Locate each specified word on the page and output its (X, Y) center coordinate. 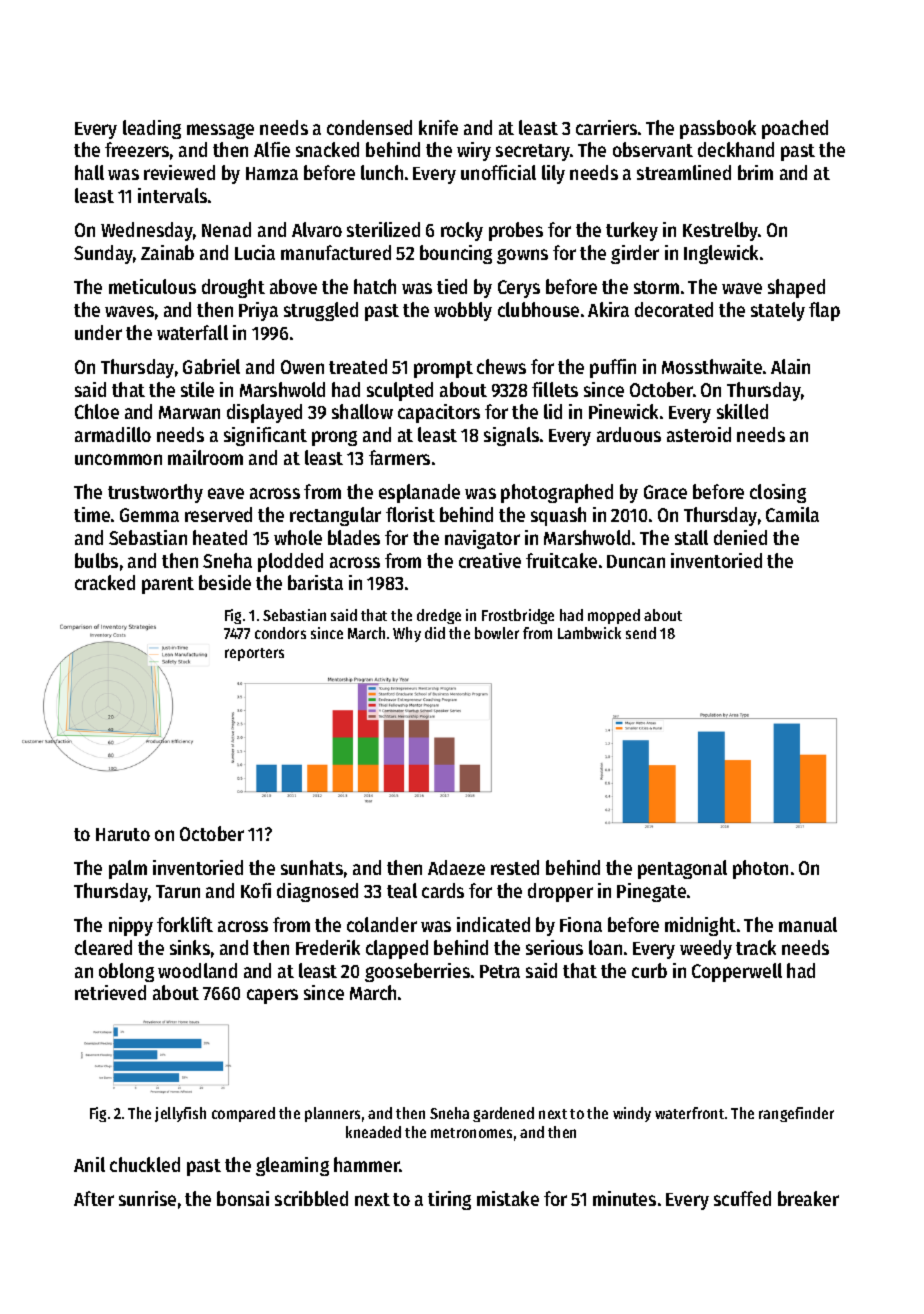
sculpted (400, 391)
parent (168, 585)
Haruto (123, 834)
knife (438, 127)
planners (332, 1114)
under (98, 332)
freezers (137, 149)
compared (243, 1114)
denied (740, 537)
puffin (613, 368)
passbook (718, 129)
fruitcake (561, 560)
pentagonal (682, 869)
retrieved (110, 992)
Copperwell (737, 972)
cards (443, 890)
